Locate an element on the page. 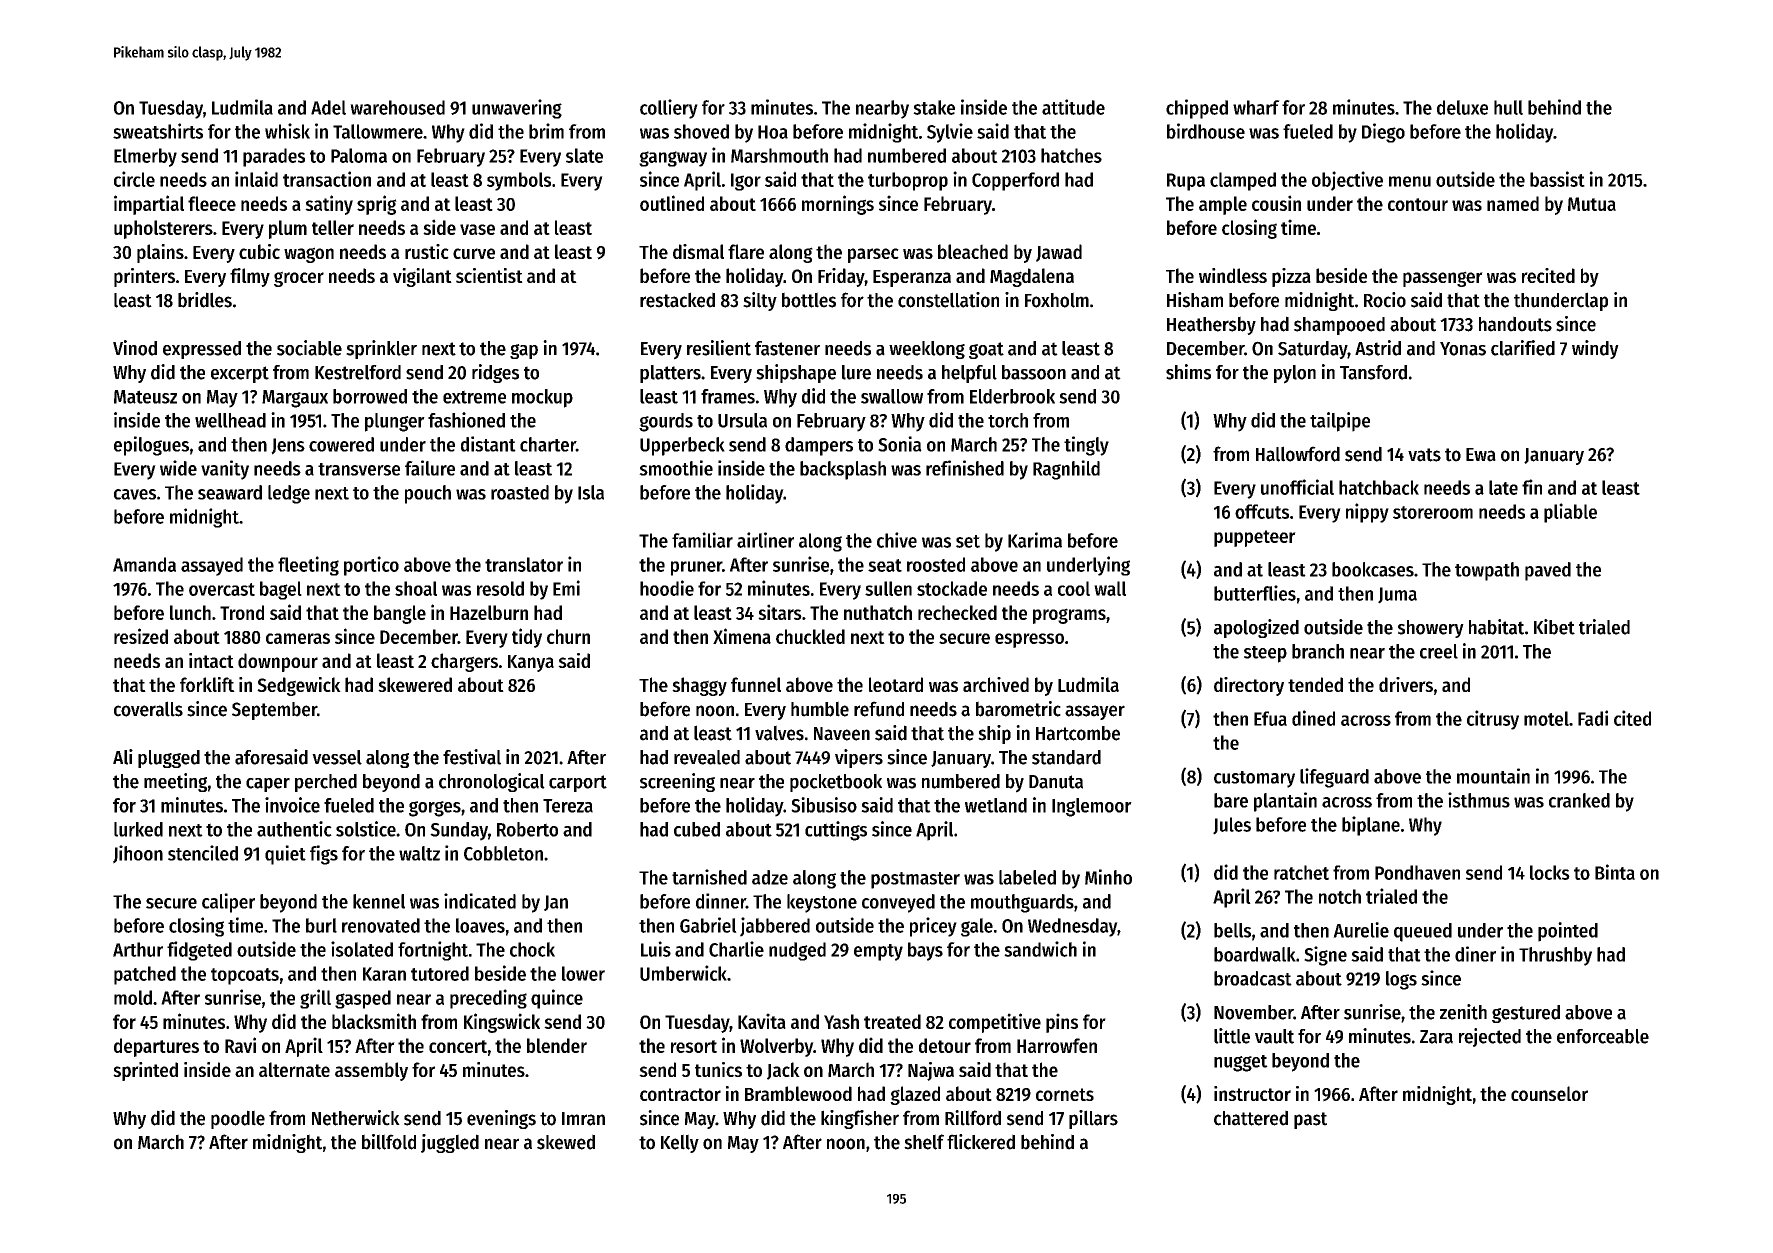 This document has height=1253, width=1773. coveralls is located at coordinates (148, 709).
